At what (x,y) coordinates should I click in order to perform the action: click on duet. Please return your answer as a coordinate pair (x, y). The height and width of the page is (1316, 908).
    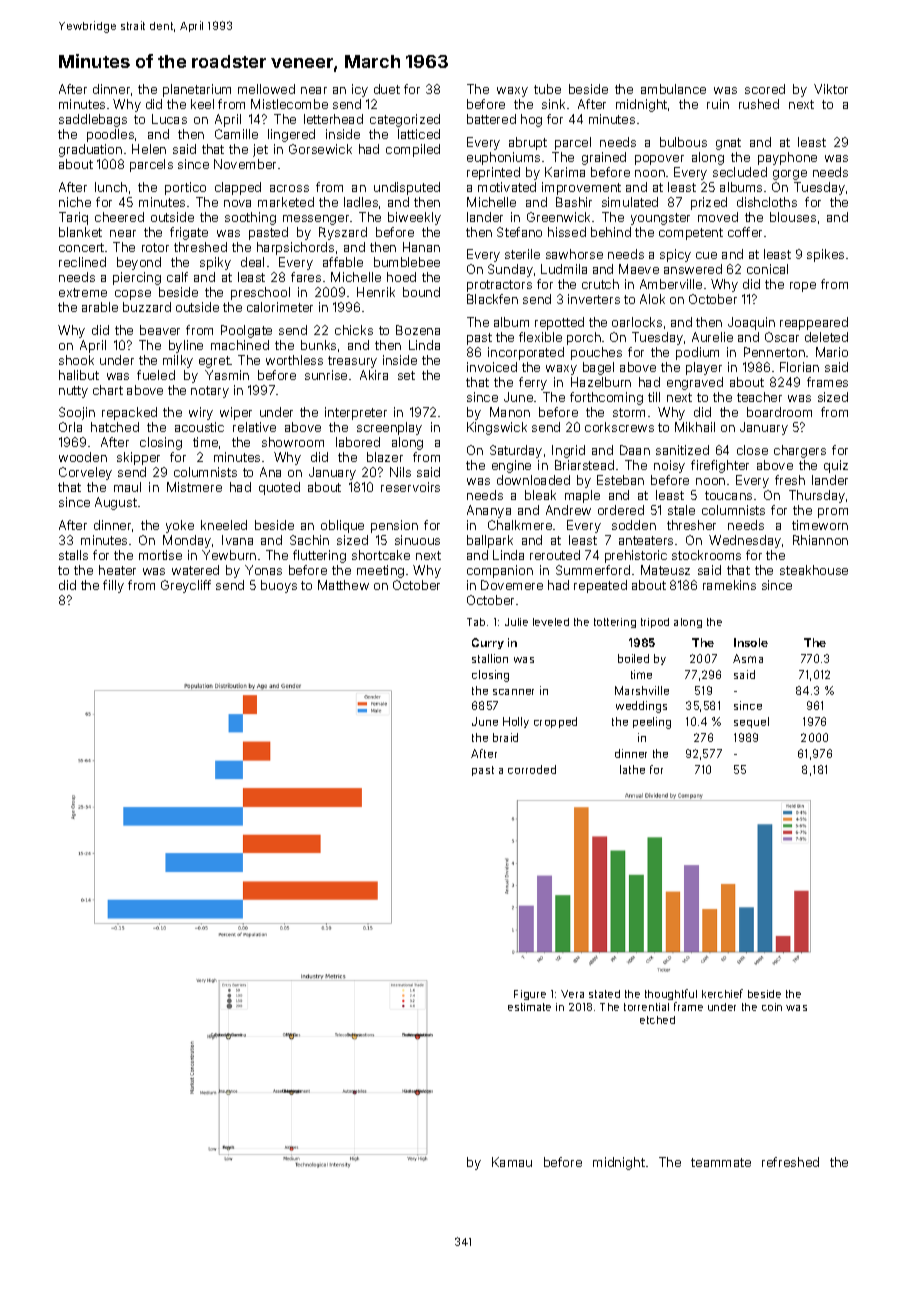
    Looking at the image, I should click on (387, 89).
